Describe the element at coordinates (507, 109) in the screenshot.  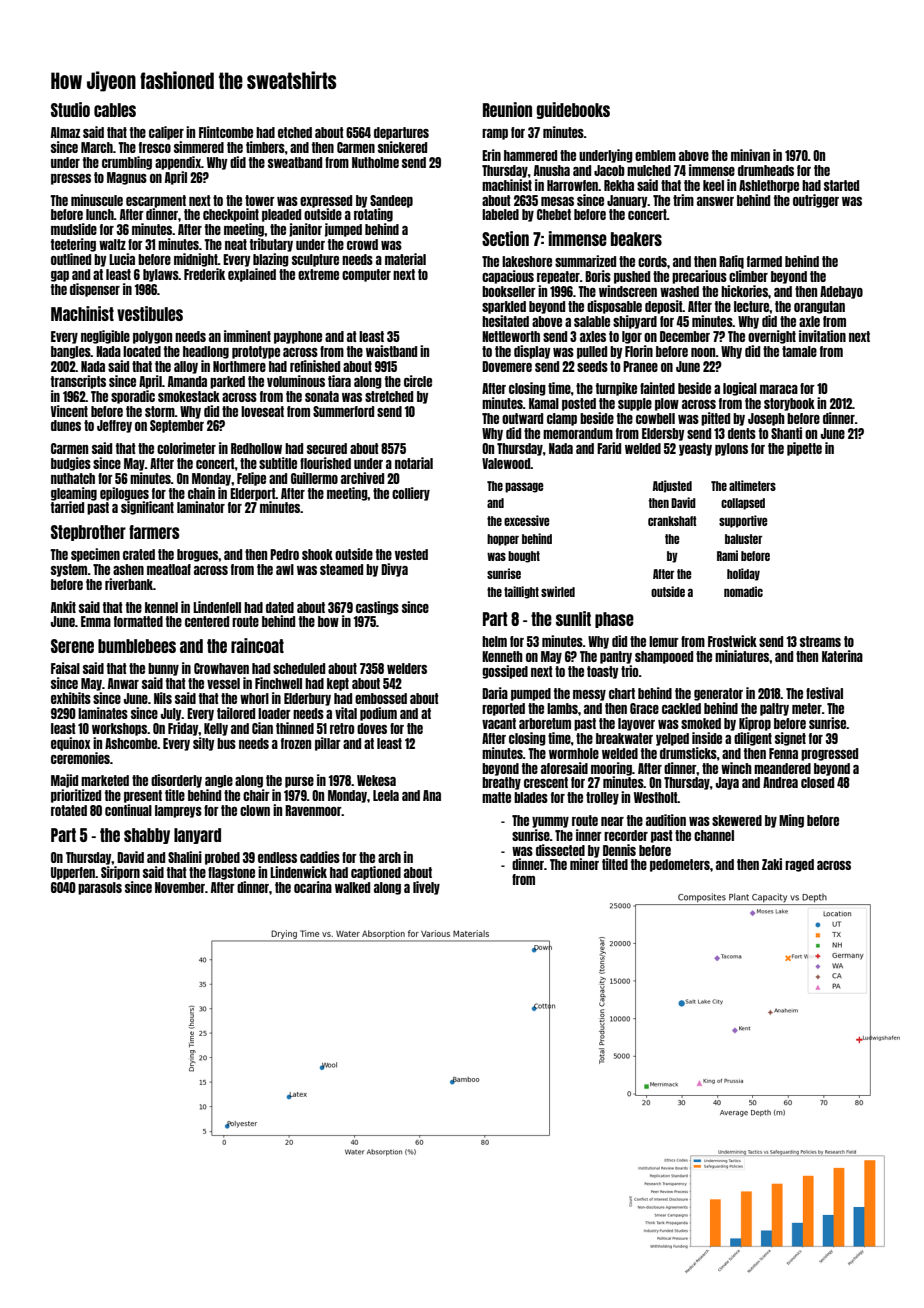
I see `Reunion` at that location.
